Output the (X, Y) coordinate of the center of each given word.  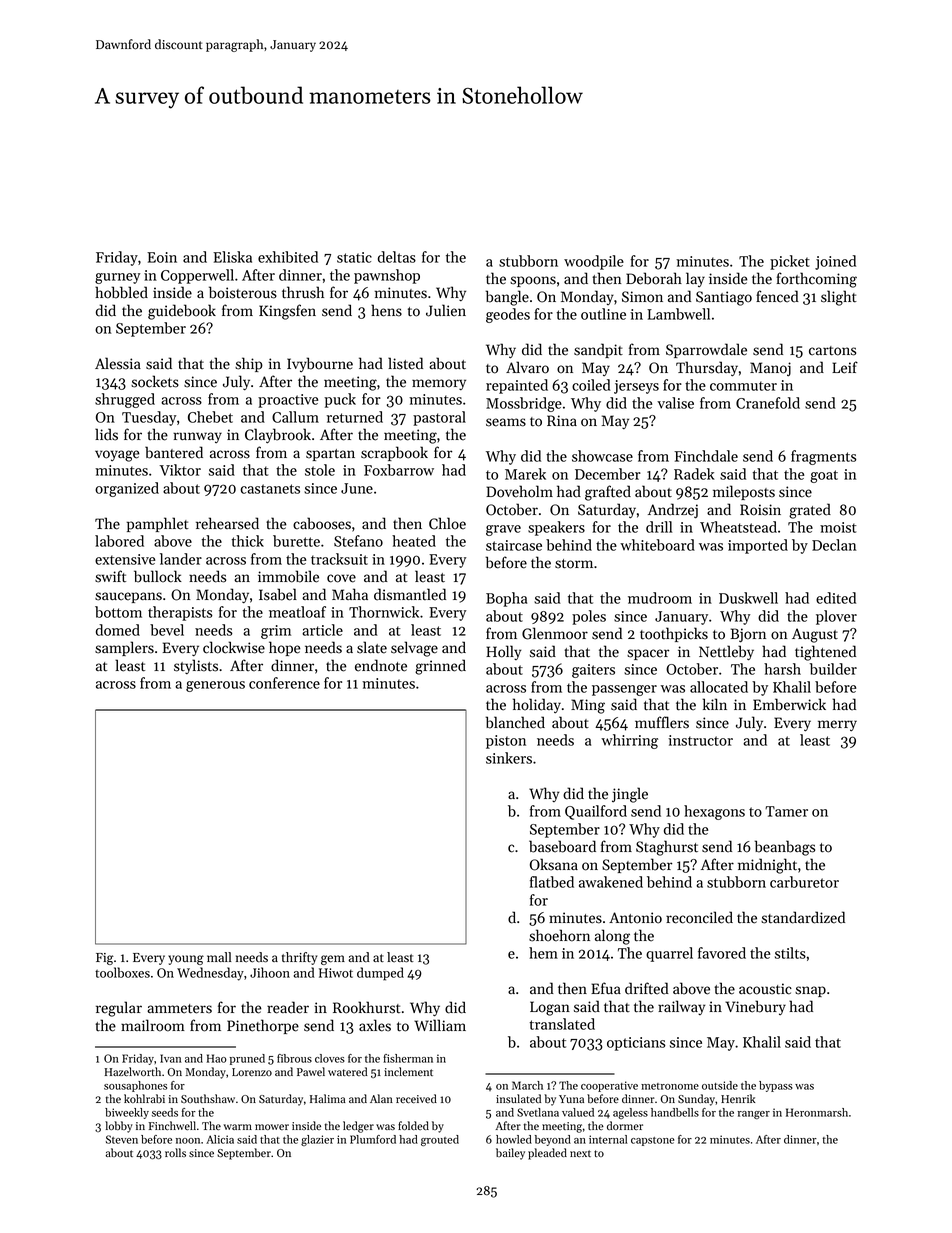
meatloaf (297, 612)
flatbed (552, 882)
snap (810, 991)
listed (405, 363)
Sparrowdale (706, 350)
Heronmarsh (817, 1112)
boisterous (243, 292)
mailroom (153, 1025)
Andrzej (673, 511)
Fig (105, 959)
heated (414, 541)
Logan (550, 1008)
